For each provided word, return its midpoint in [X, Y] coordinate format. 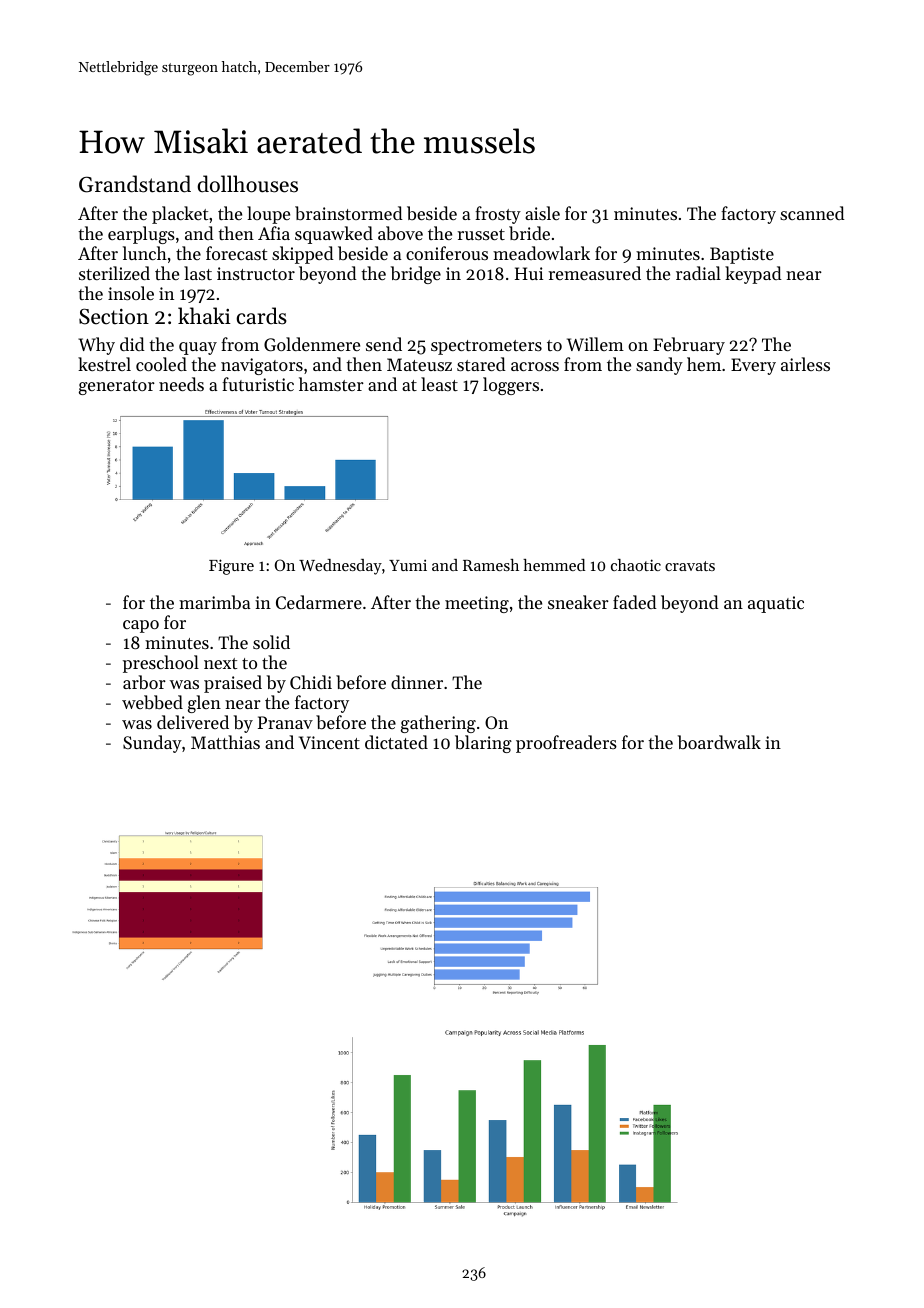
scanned [812, 213]
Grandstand [135, 184]
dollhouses [247, 184]
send [384, 344]
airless [805, 364]
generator [117, 387]
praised [233, 684]
